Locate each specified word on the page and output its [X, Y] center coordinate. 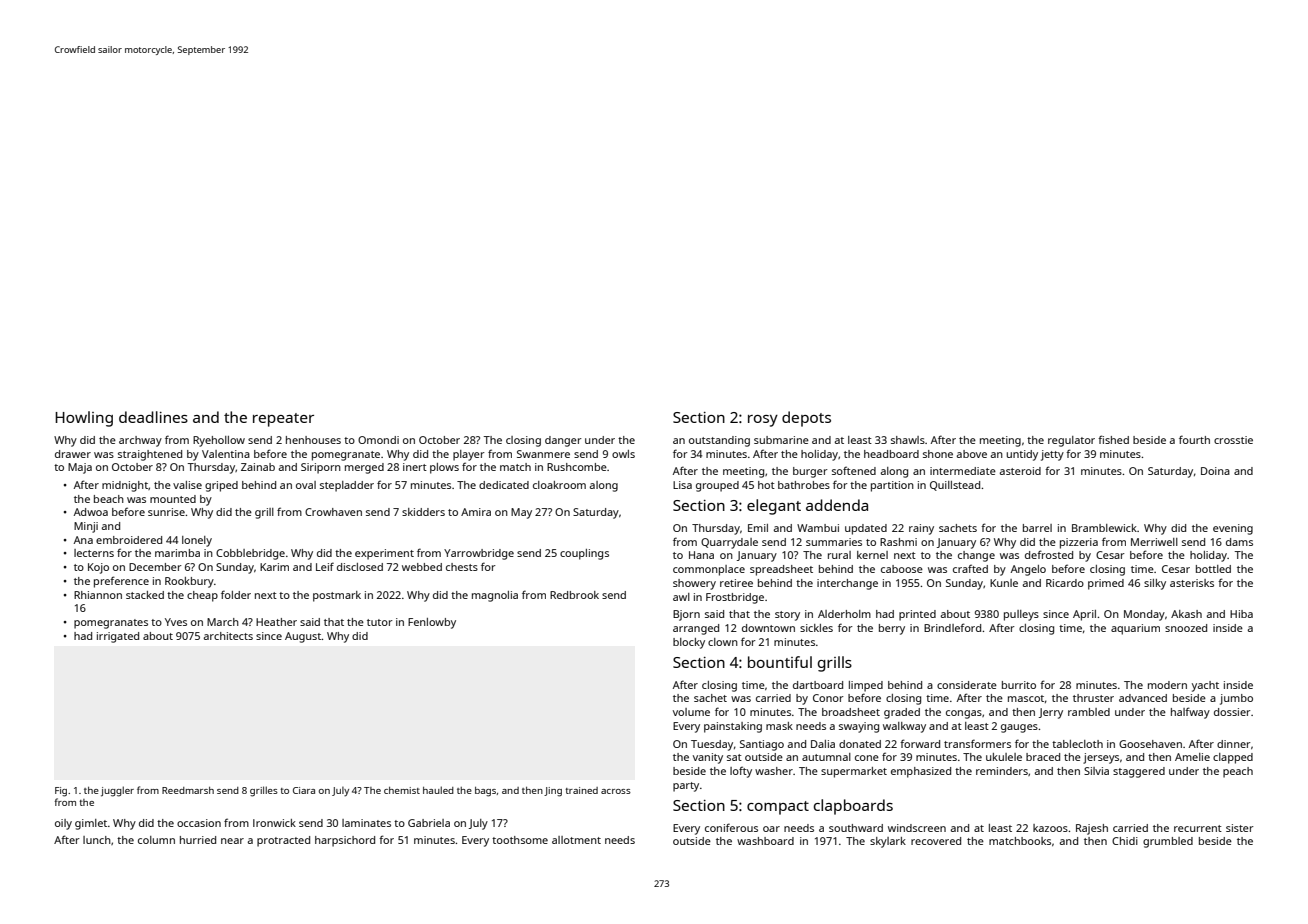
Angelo [1028, 570]
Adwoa [91, 512]
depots [806, 419]
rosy [763, 421]
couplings [584, 554]
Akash [1186, 614]
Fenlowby [432, 623]
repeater [283, 420]
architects [228, 636]
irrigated [118, 637]
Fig [61, 792]
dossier [1232, 712]
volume [691, 712]
